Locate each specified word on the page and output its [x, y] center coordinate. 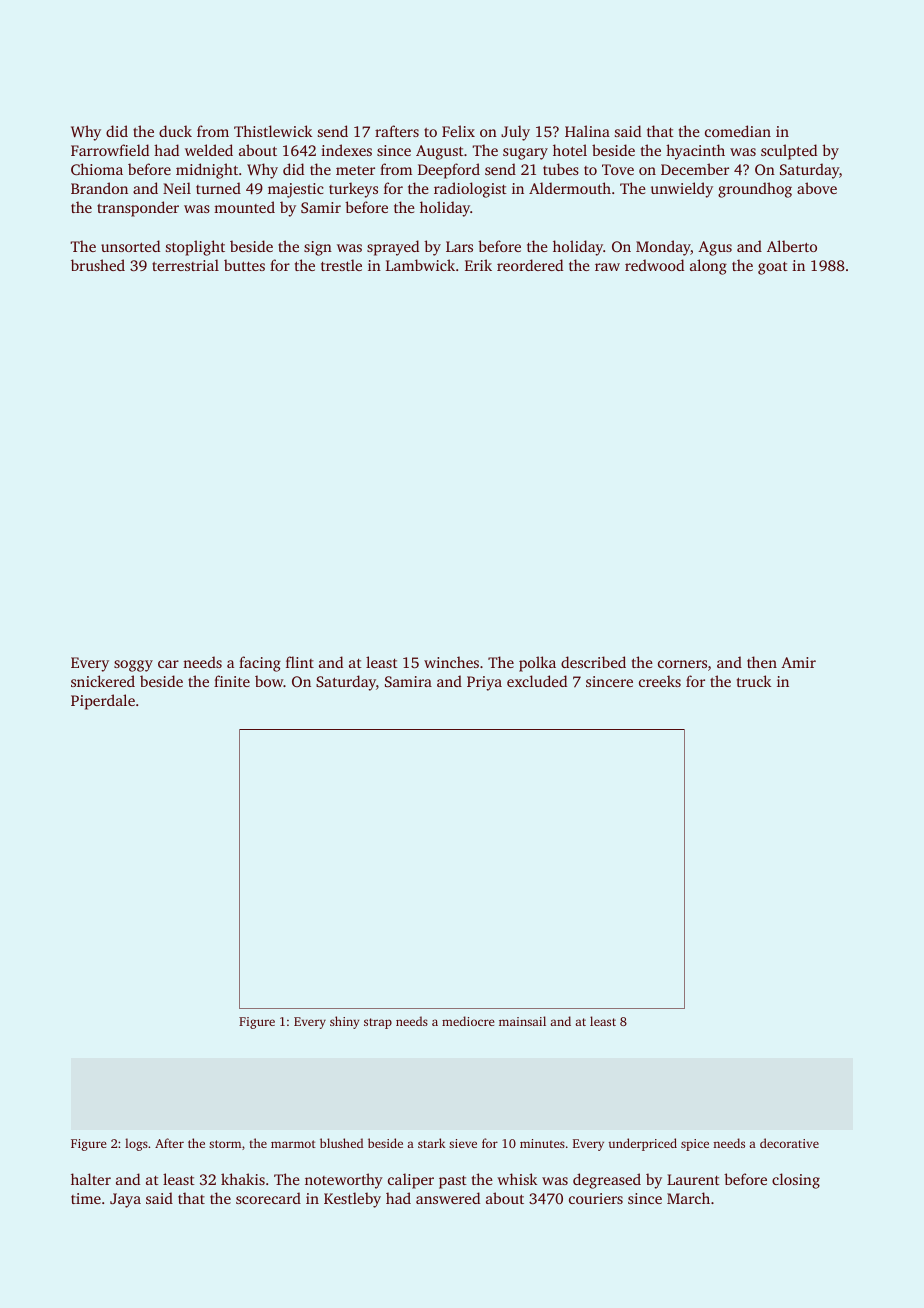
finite [232, 681]
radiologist [470, 190]
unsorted [130, 246]
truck [754, 681]
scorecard [268, 1198]
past [453, 1182]
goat [773, 268]
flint [300, 662]
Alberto [792, 246]
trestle [341, 265]
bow [269, 681]
